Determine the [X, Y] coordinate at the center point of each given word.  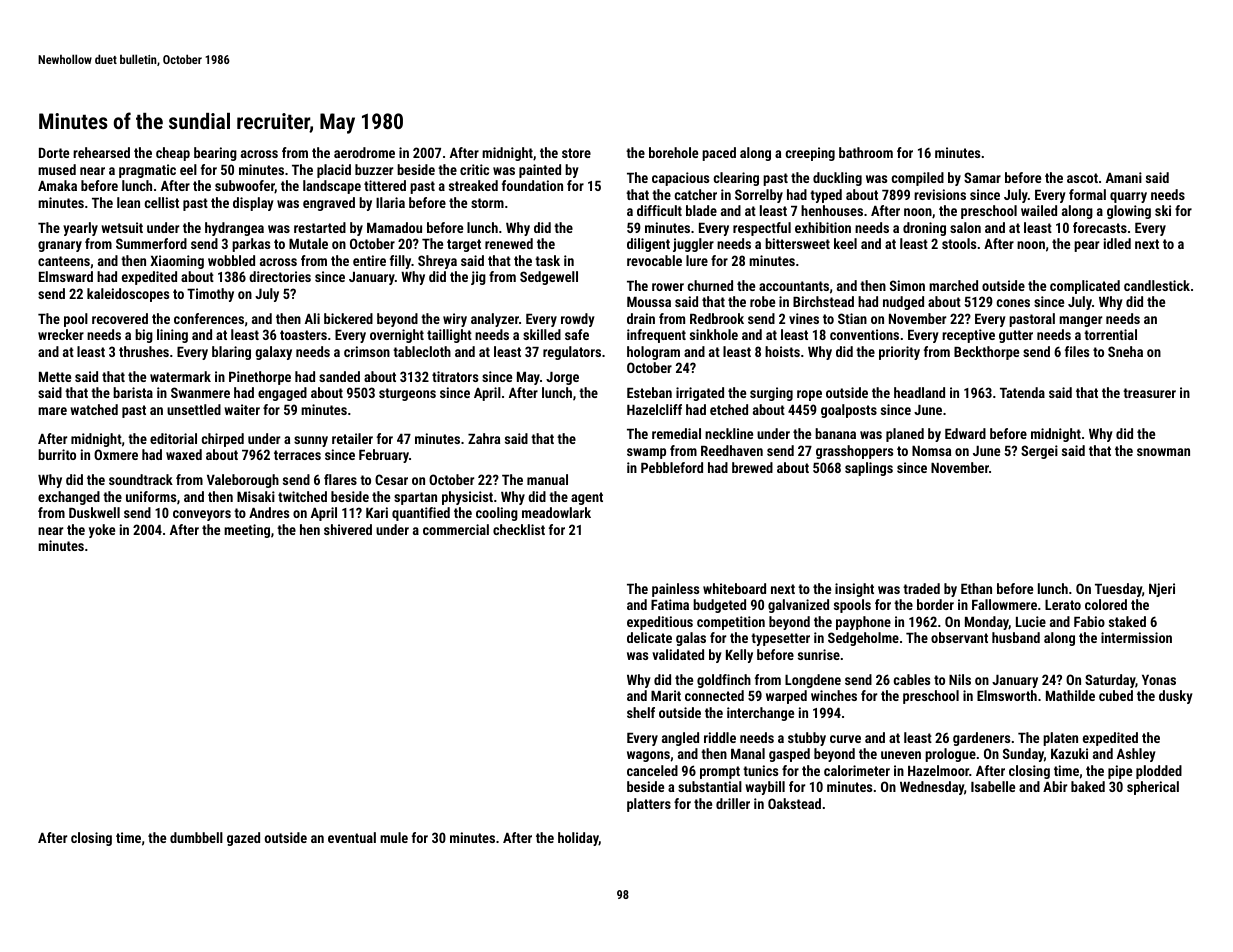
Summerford [151, 243]
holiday [578, 839]
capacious [680, 179]
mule [394, 837]
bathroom [866, 152]
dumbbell [196, 837]
